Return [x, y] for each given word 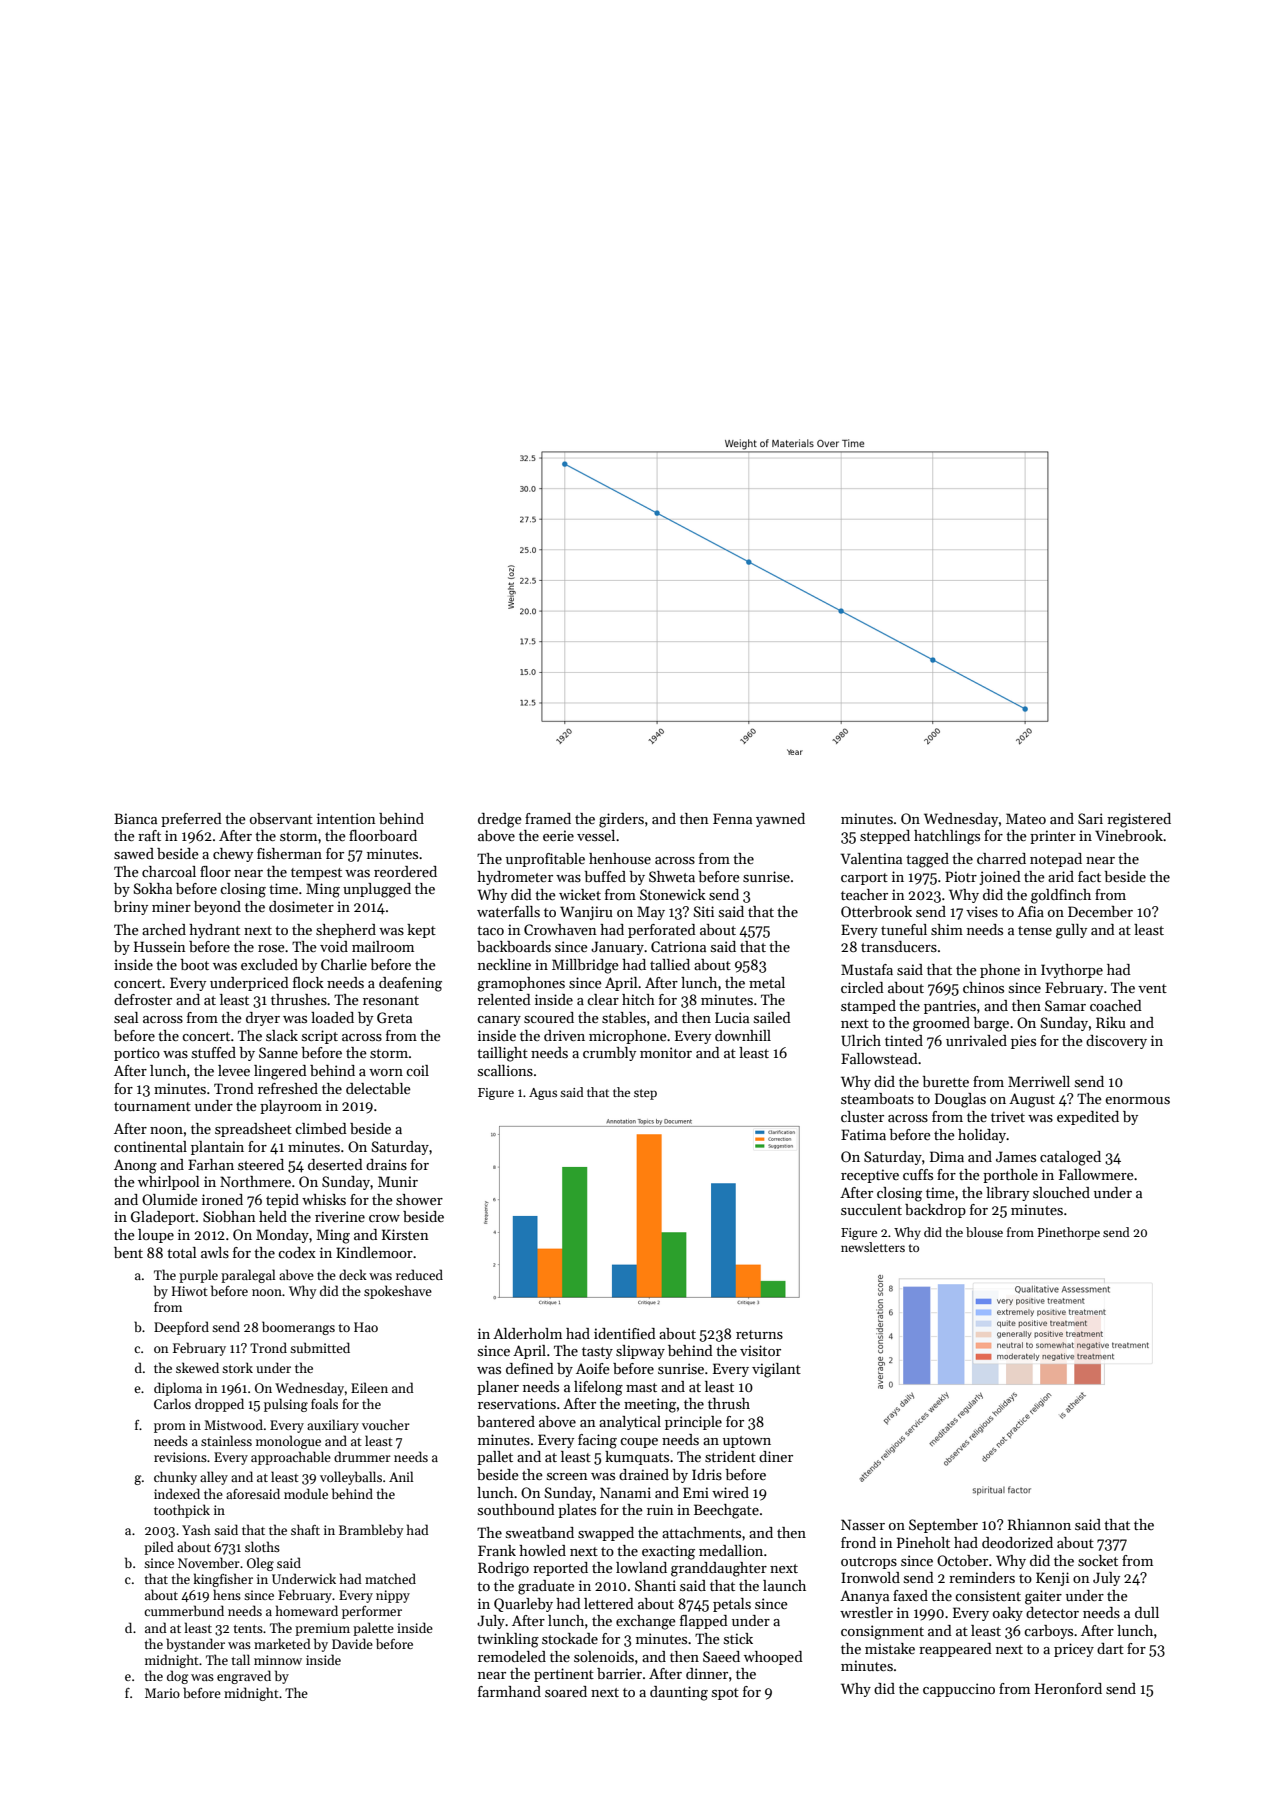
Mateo [1026, 818]
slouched [1061, 1192]
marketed [282, 1643]
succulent [871, 1209]
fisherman [289, 853]
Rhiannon [1039, 1524]
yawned [780, 820]
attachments [701, 1532]
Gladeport [163, 1218]
